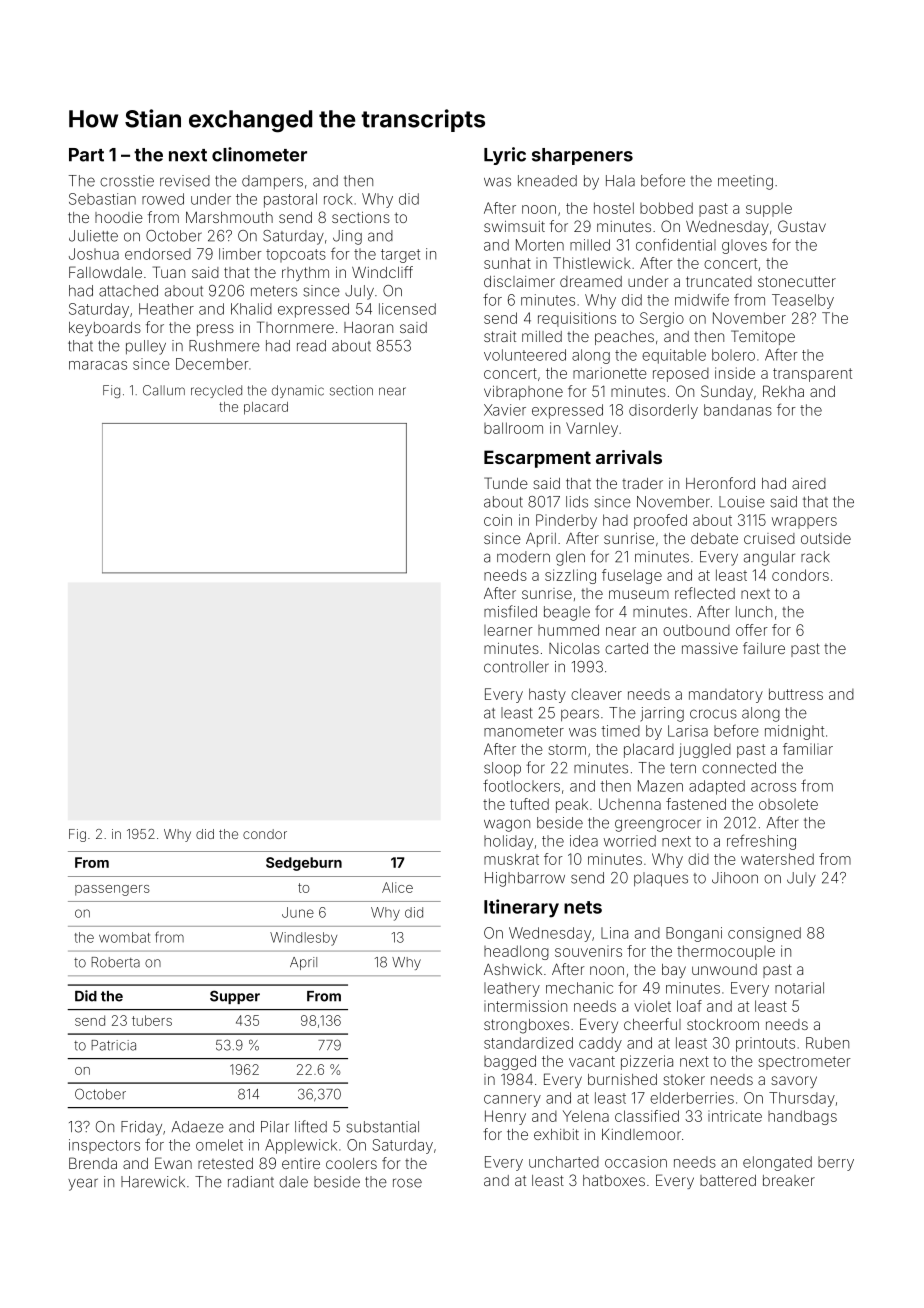  What do you see at coordinates (505, 410) in the image?
I see `Xavier` at bounding box center [505, 410].
